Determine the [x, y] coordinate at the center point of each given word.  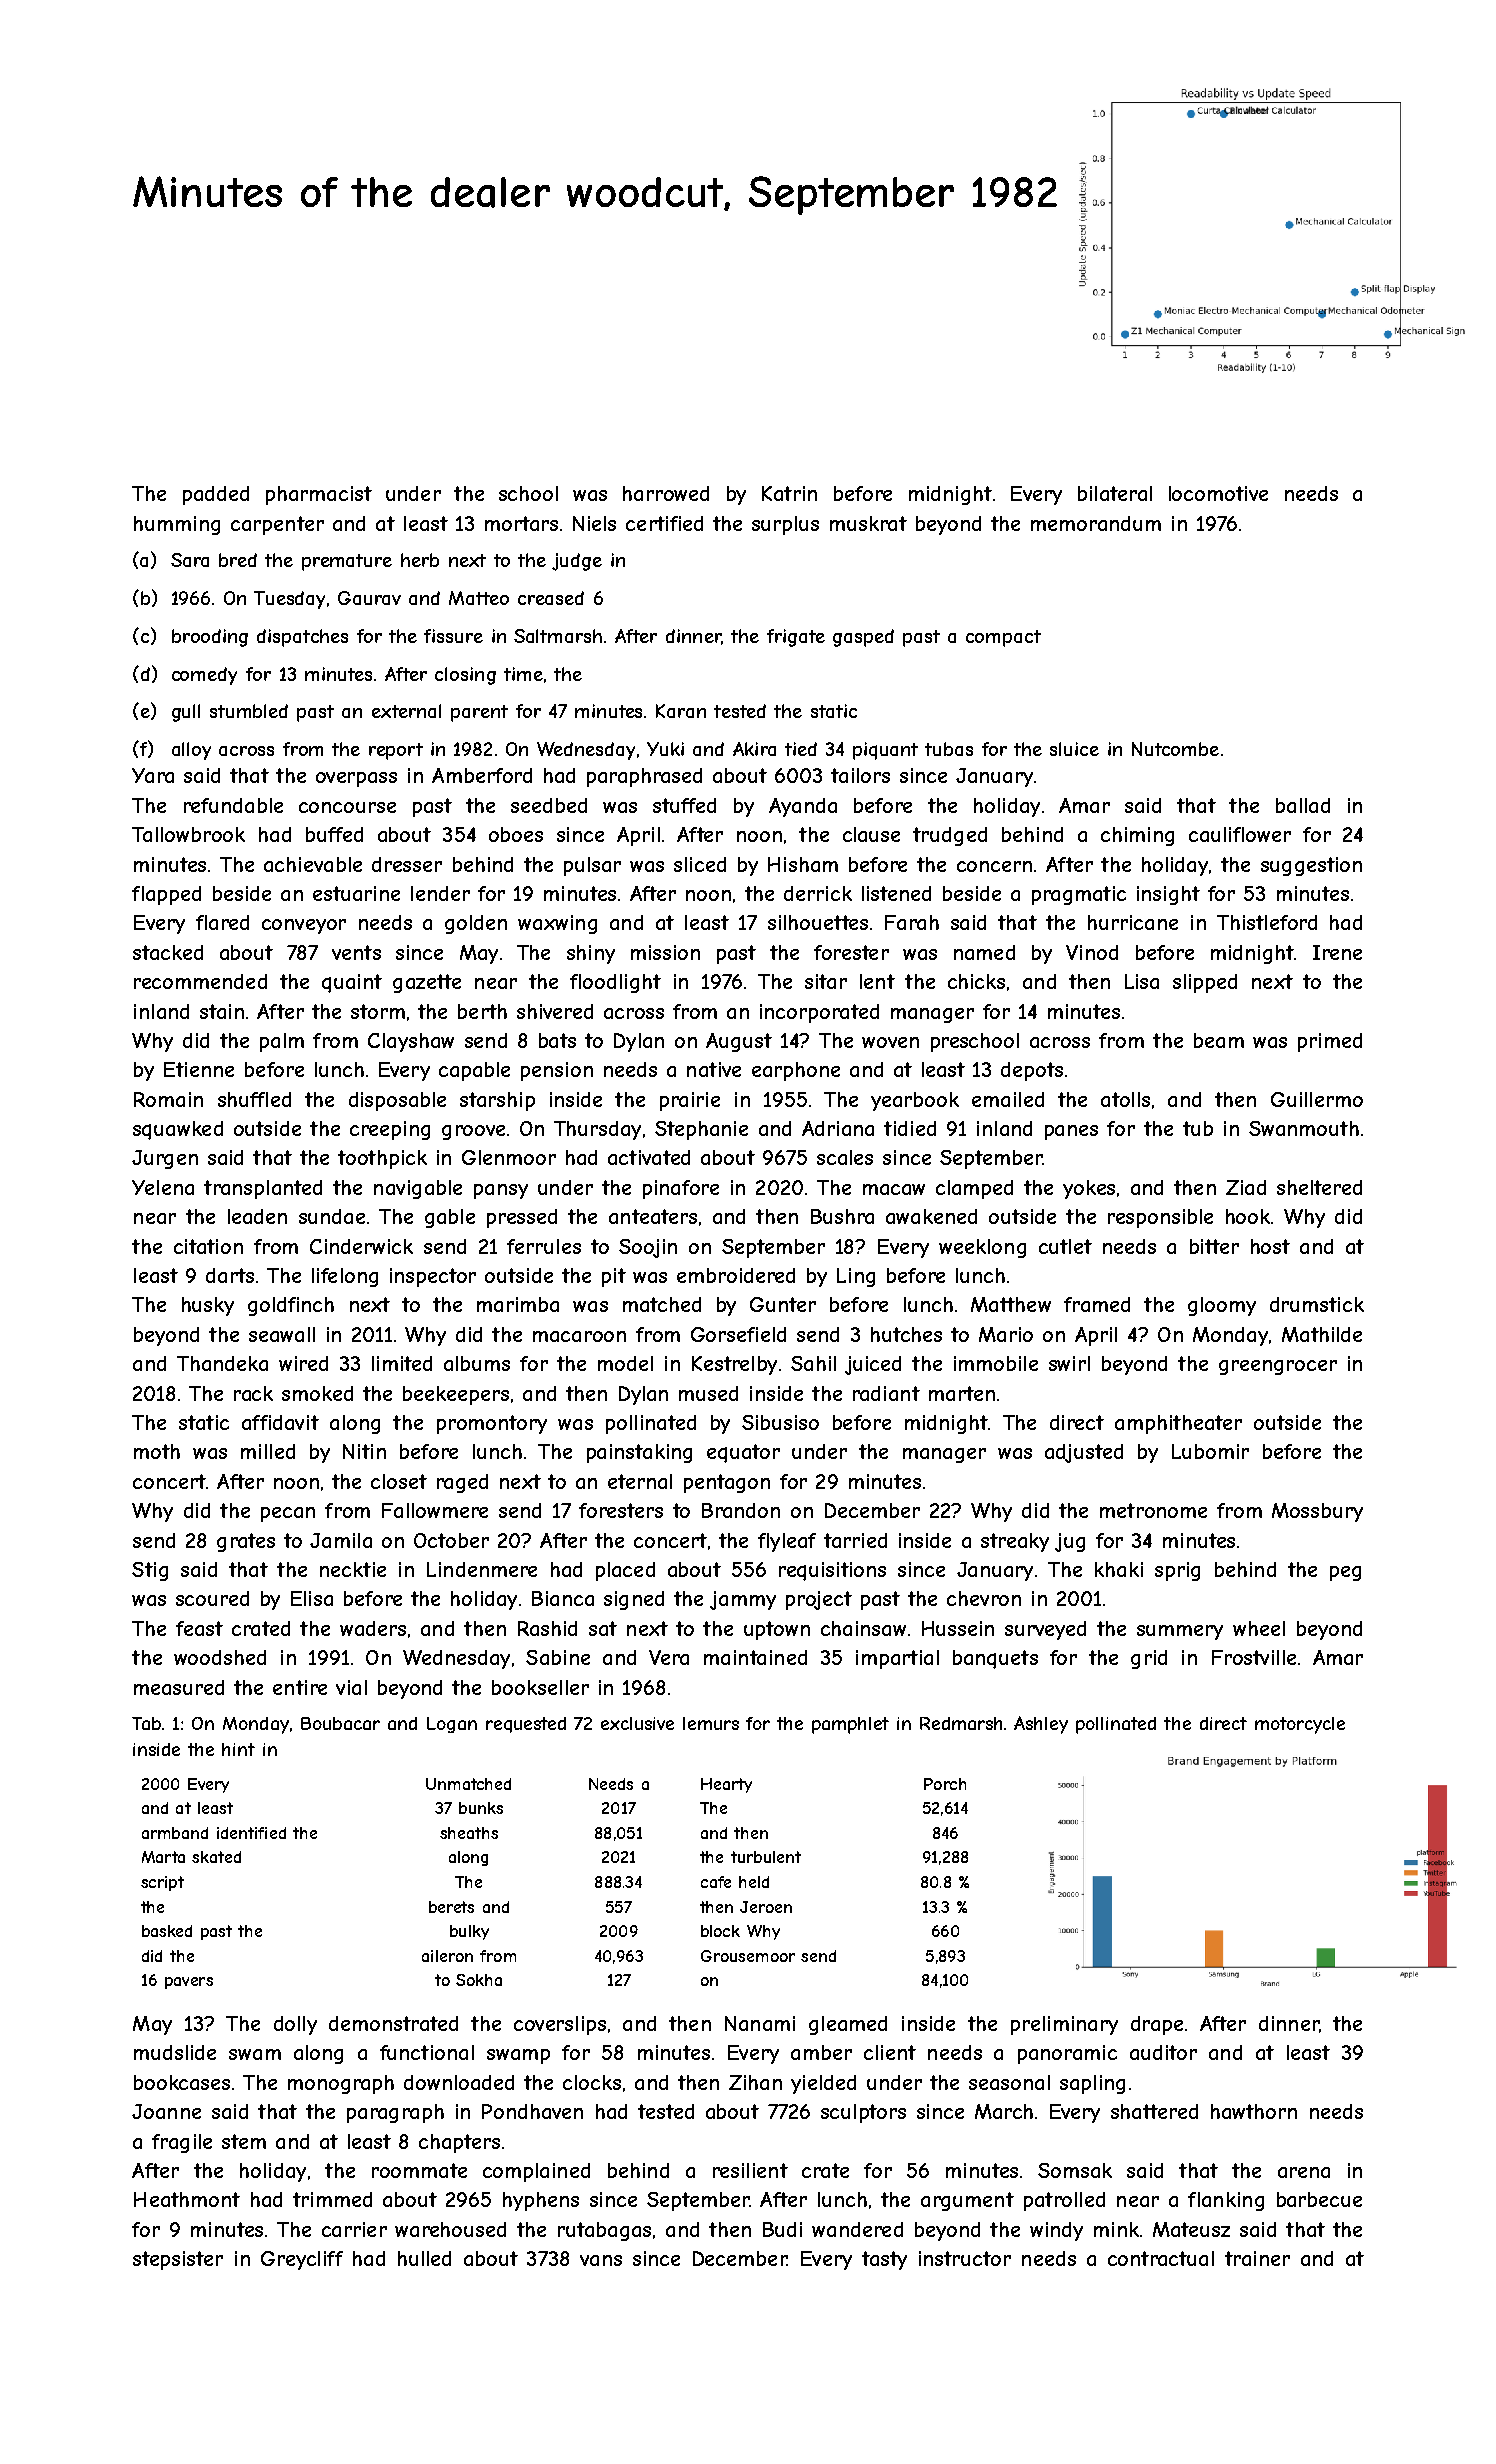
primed [1330, 1042]
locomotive [1218, 493]
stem [244, 2141]
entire [300, 1687]
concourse [347, 807]
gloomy [1222, 1306]
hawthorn [1254, 2111]
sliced [700, 864]
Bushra [842, 1216]
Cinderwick [361, 1246]
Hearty [726, 1785]
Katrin [789, 493]
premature [347, 562]
